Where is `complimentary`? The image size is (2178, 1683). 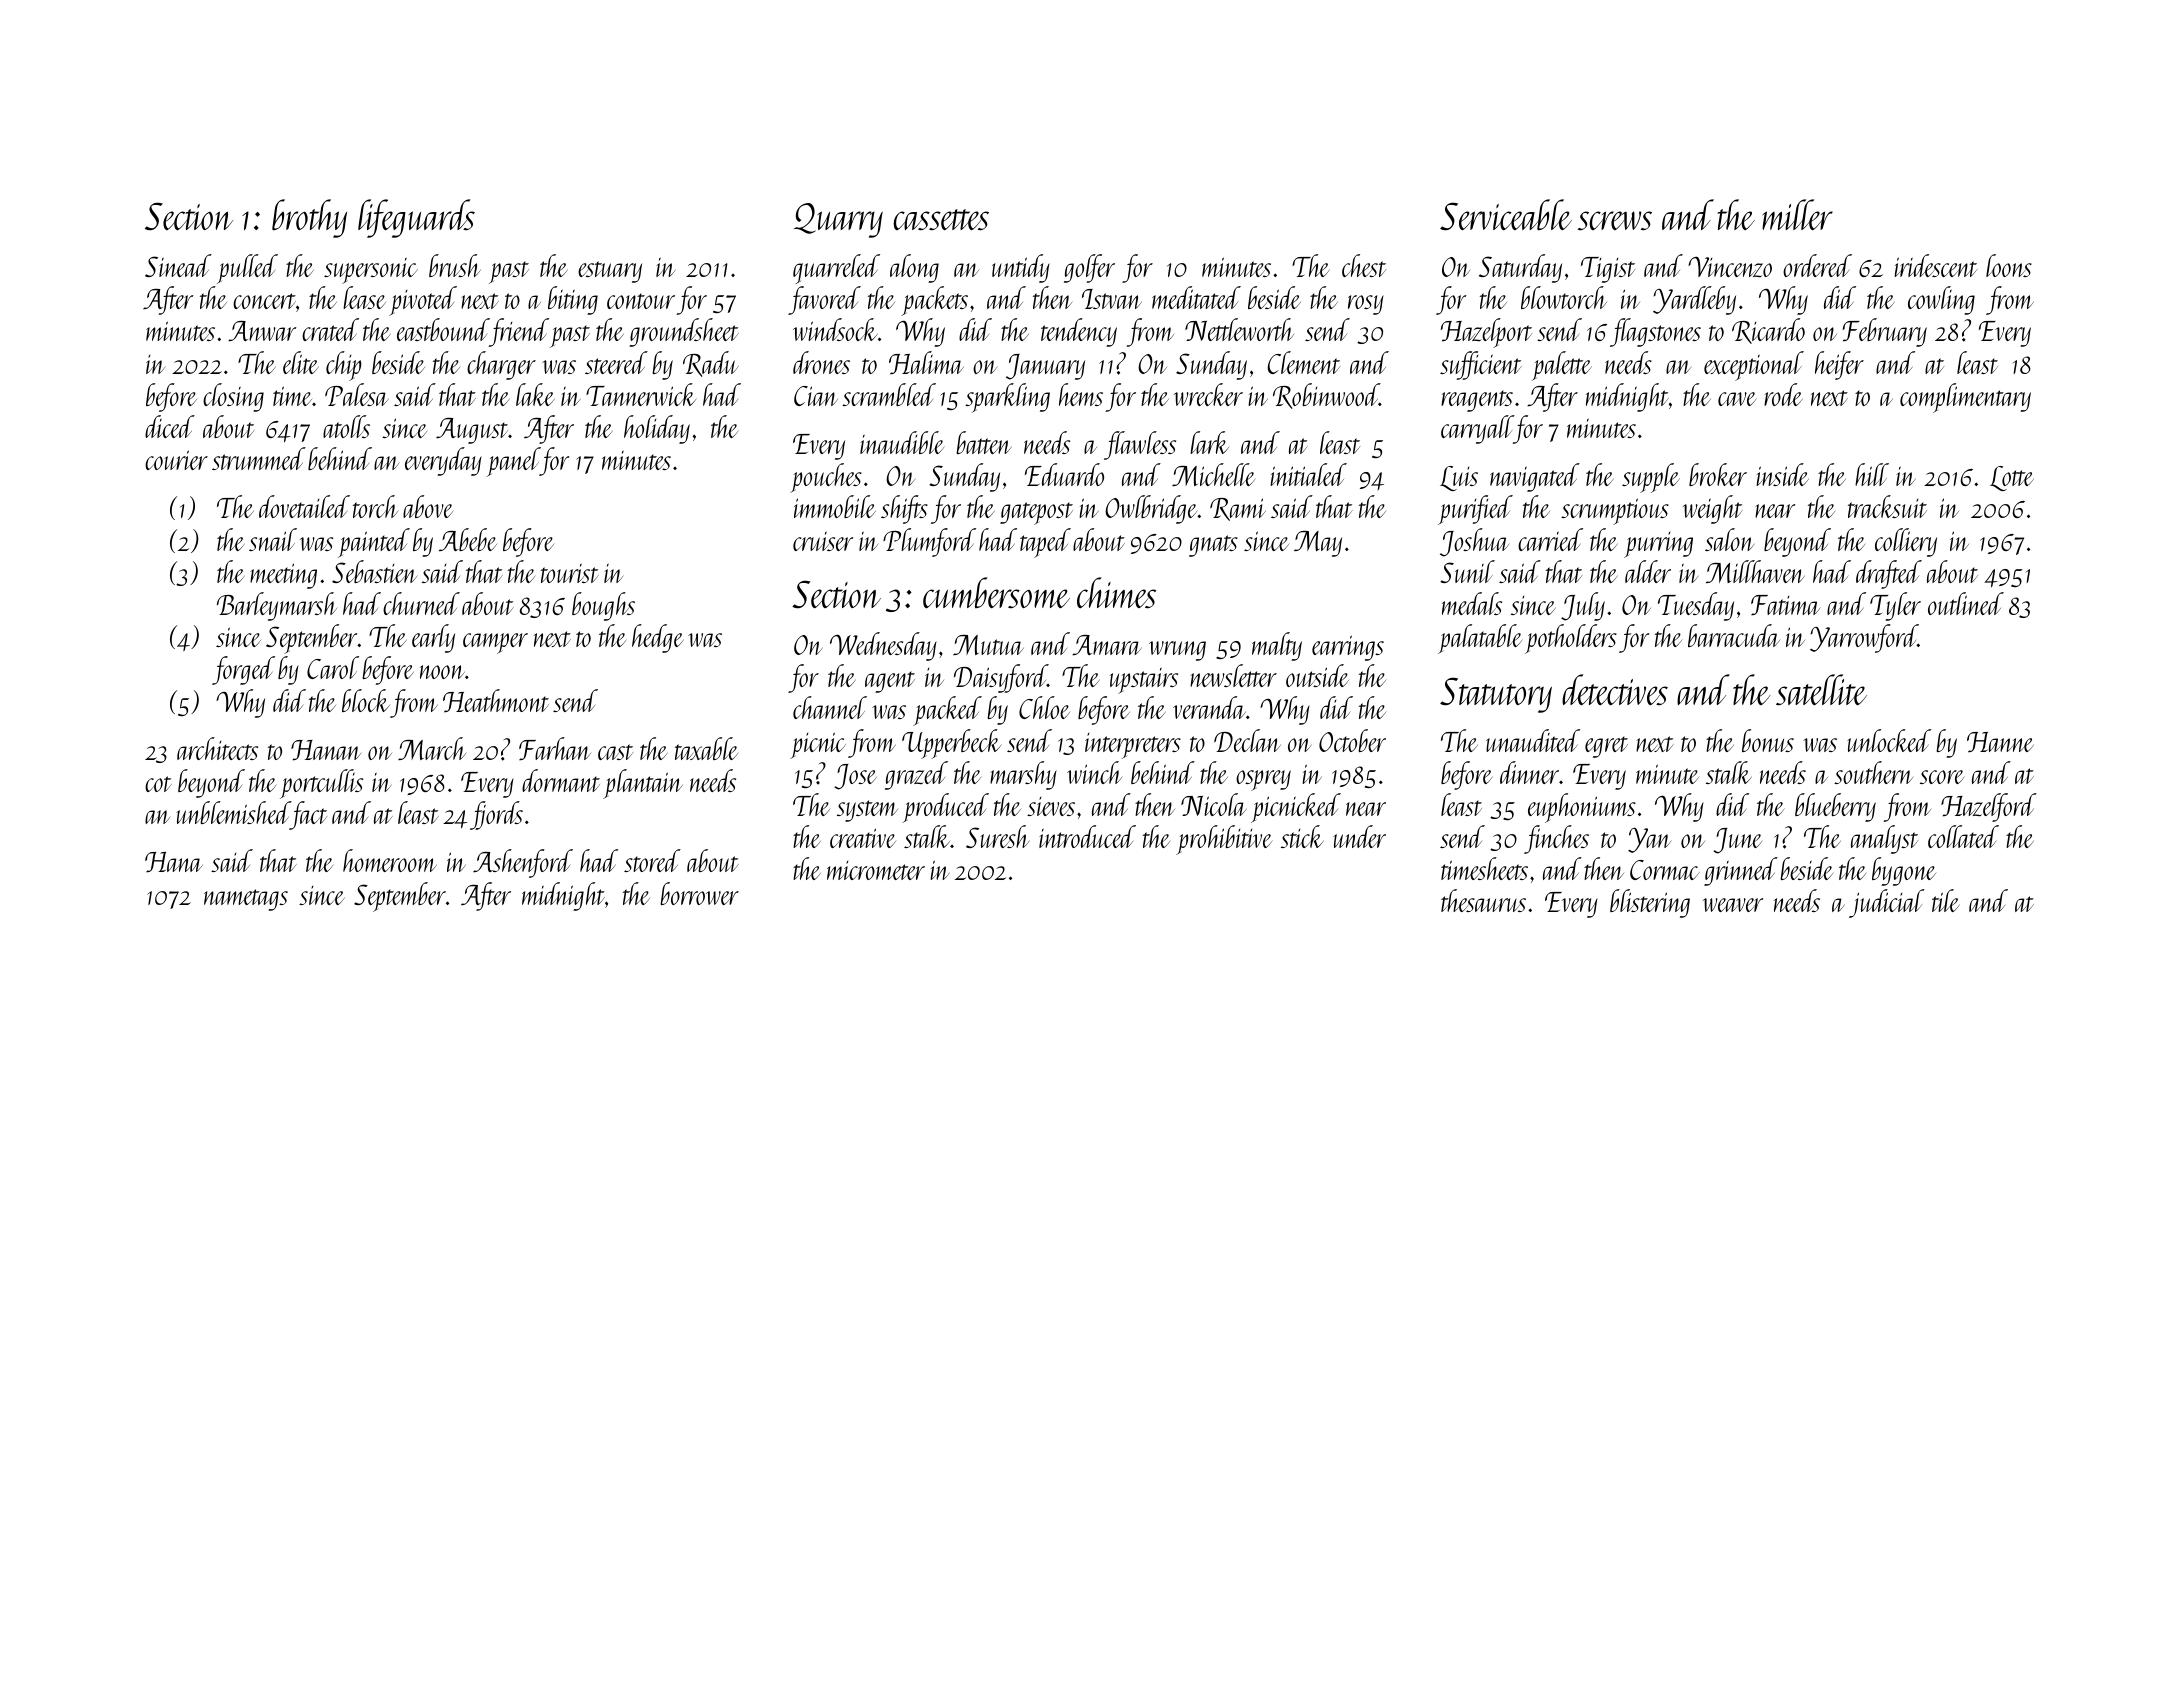
complimentary is located at coordinates (1965, 398).
